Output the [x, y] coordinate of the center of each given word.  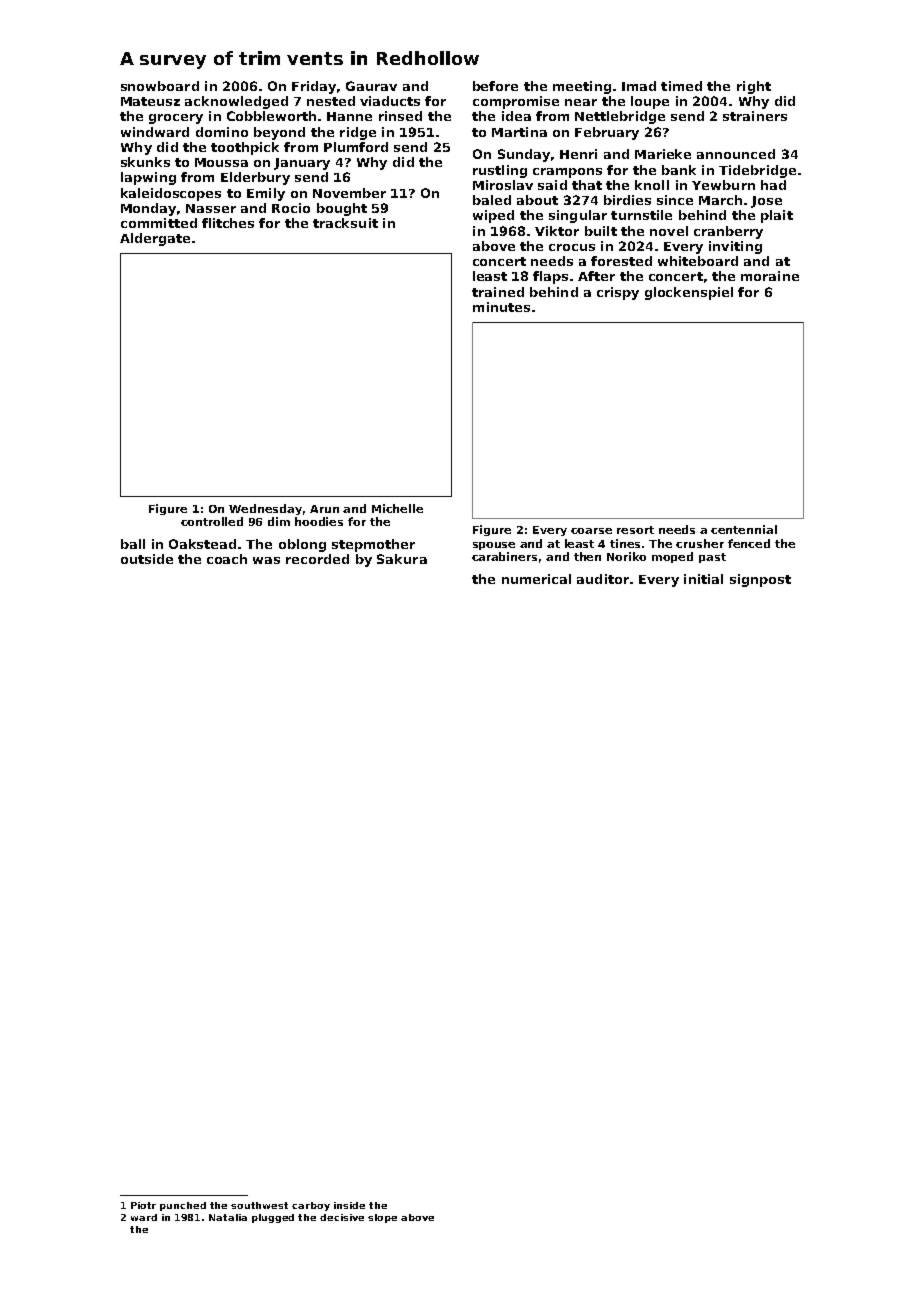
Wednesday [265, 509]
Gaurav [371, 86]
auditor [603, 579]
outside [147, 559]
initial [703, 579]
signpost [760, 580]
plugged [273, 1218]
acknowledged [236, 102]
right [754, 87]
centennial [744, 529]
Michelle [397, 508]
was [266, 560]
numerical [536, 579]
